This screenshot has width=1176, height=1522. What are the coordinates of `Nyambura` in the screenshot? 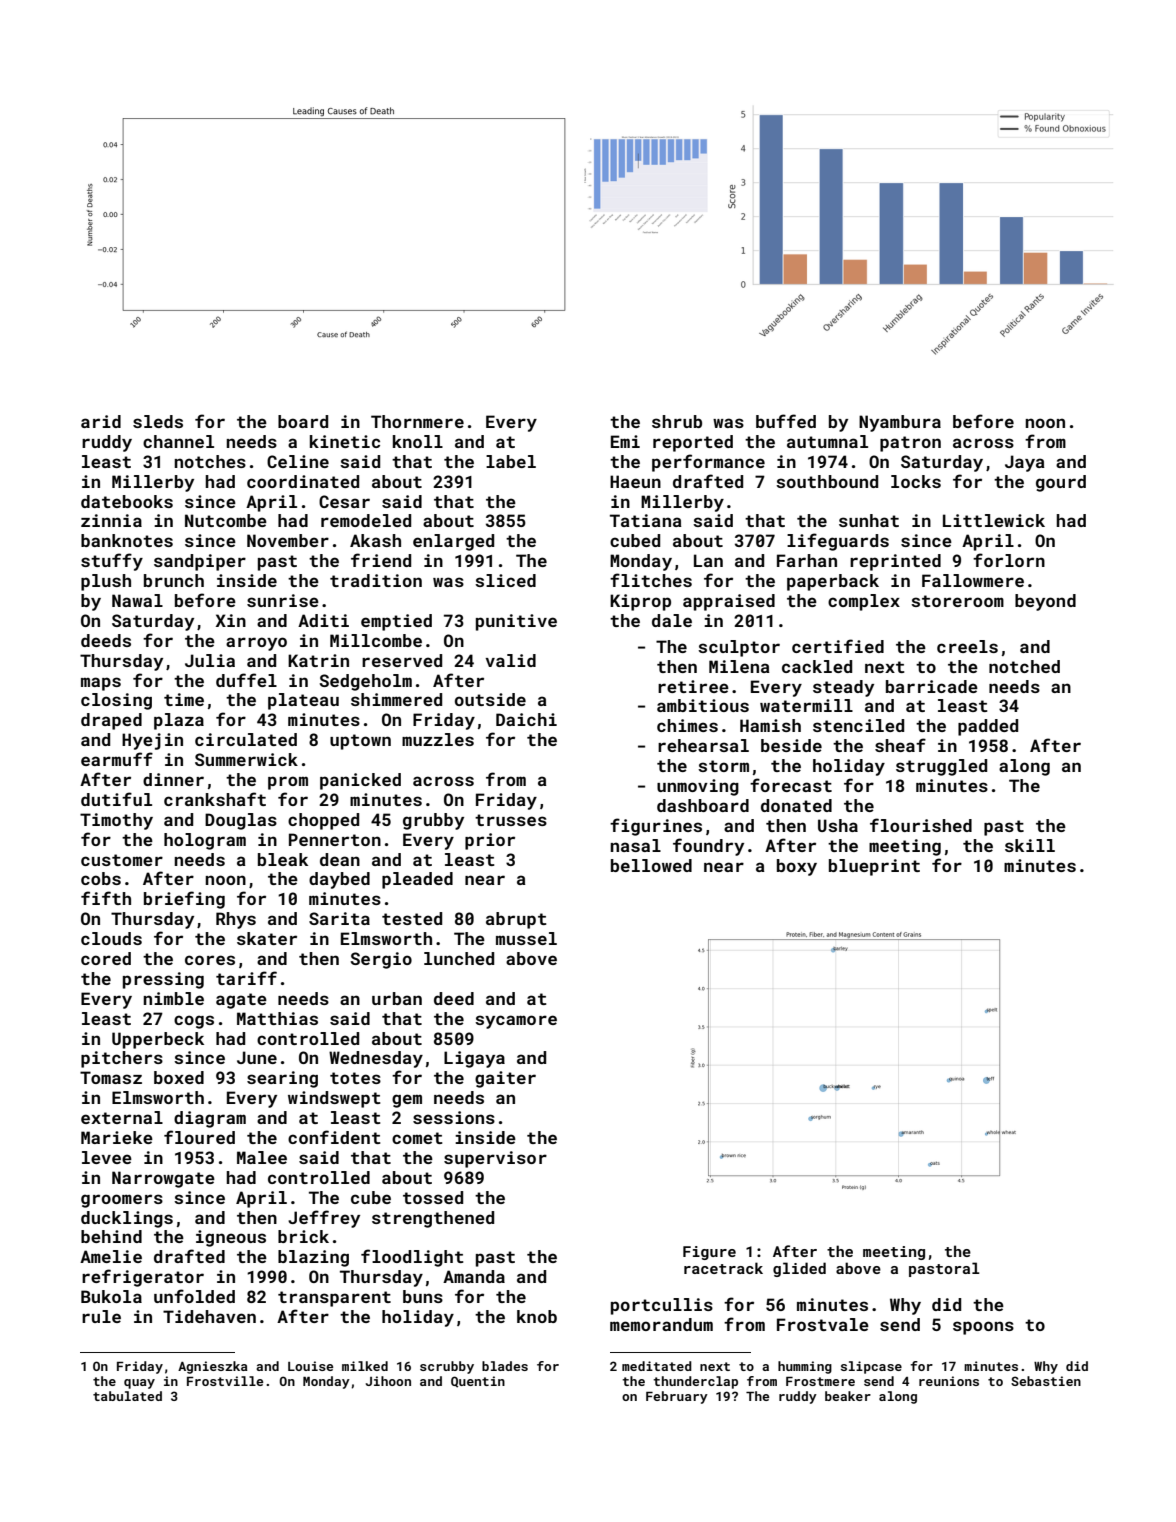 It's located at (900, 423).
